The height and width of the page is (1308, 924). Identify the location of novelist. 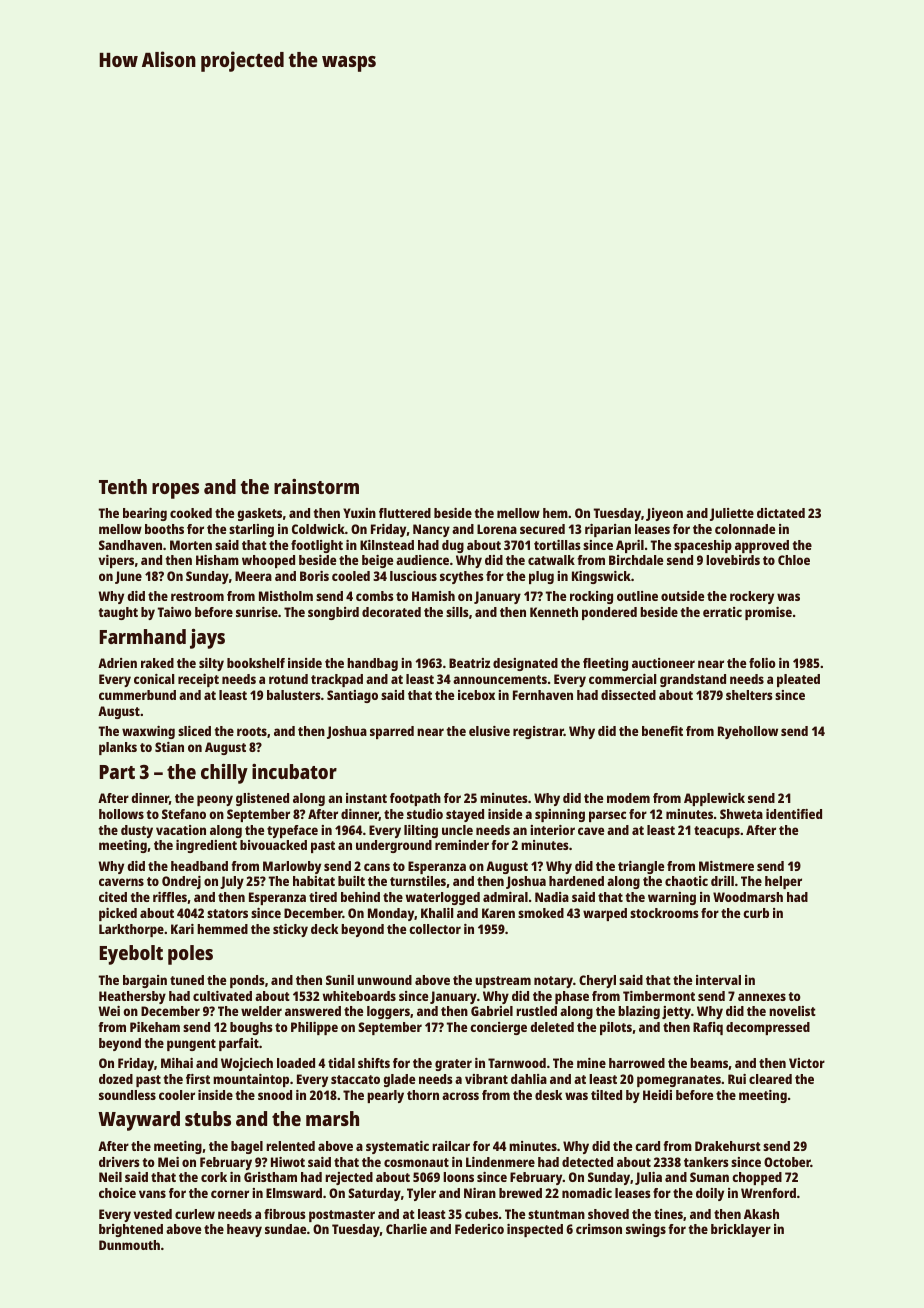
(792, 1011).
